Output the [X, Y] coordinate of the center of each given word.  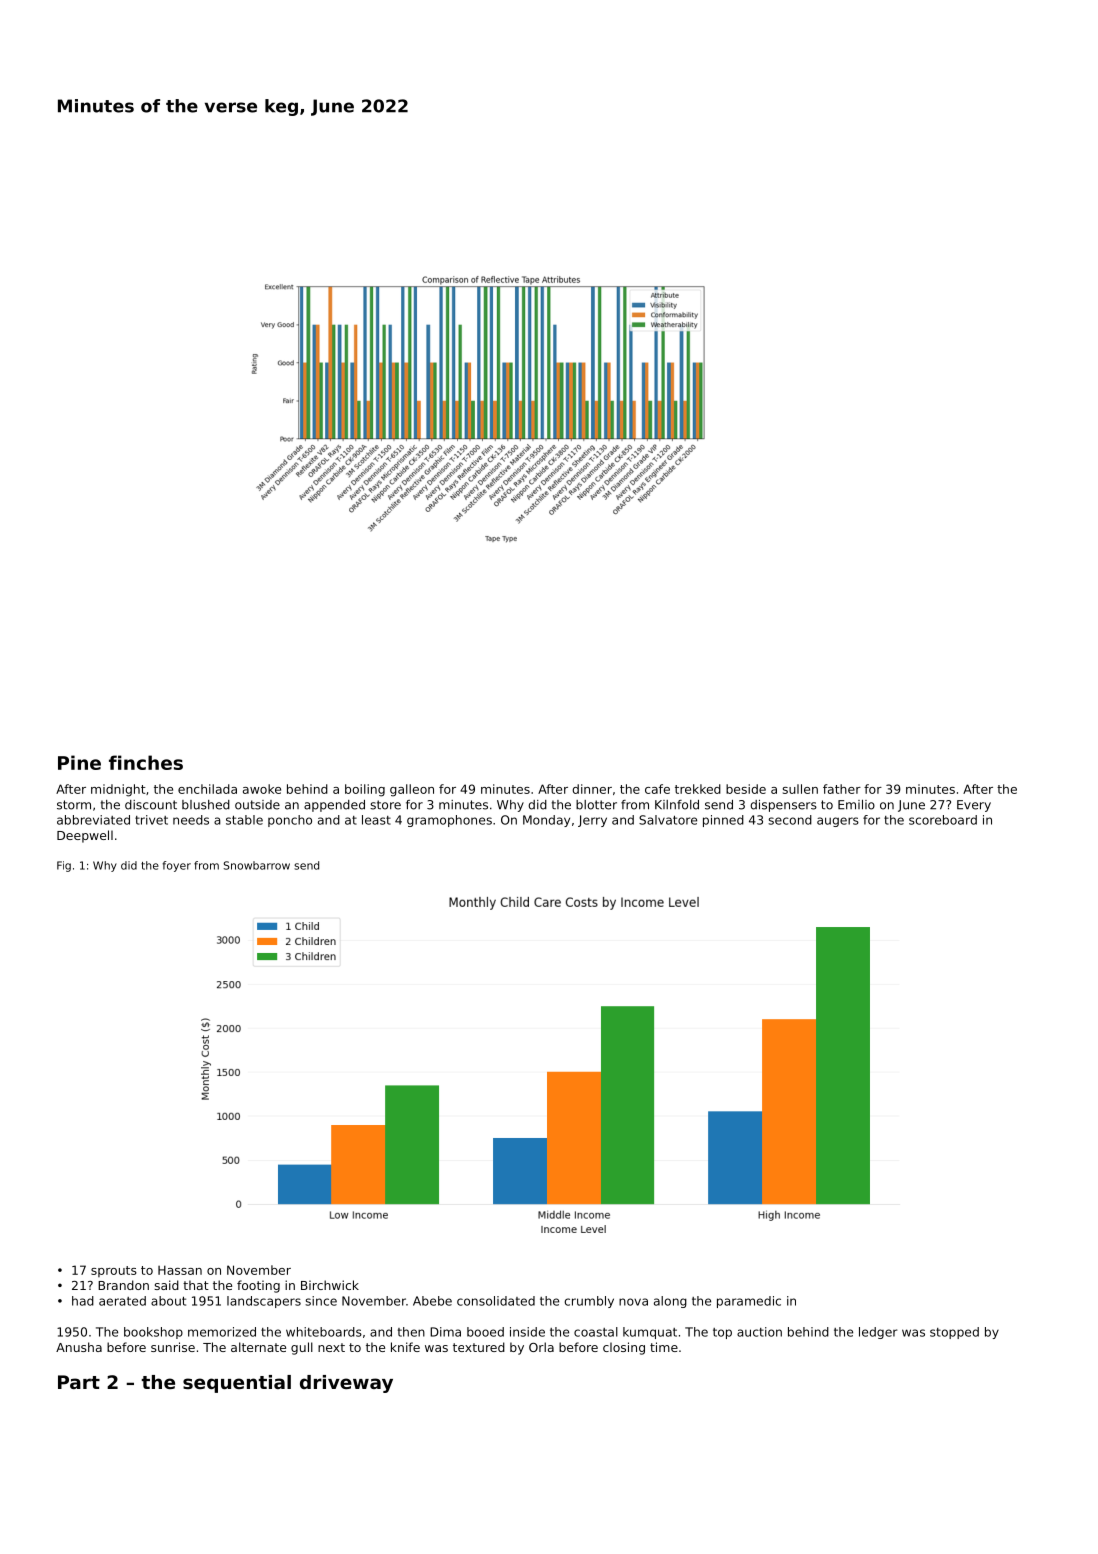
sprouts [114, 1271]
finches [146, 762]
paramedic [749, 1302]
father [842, 789]
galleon [412, 790]
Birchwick [330, 1285]
